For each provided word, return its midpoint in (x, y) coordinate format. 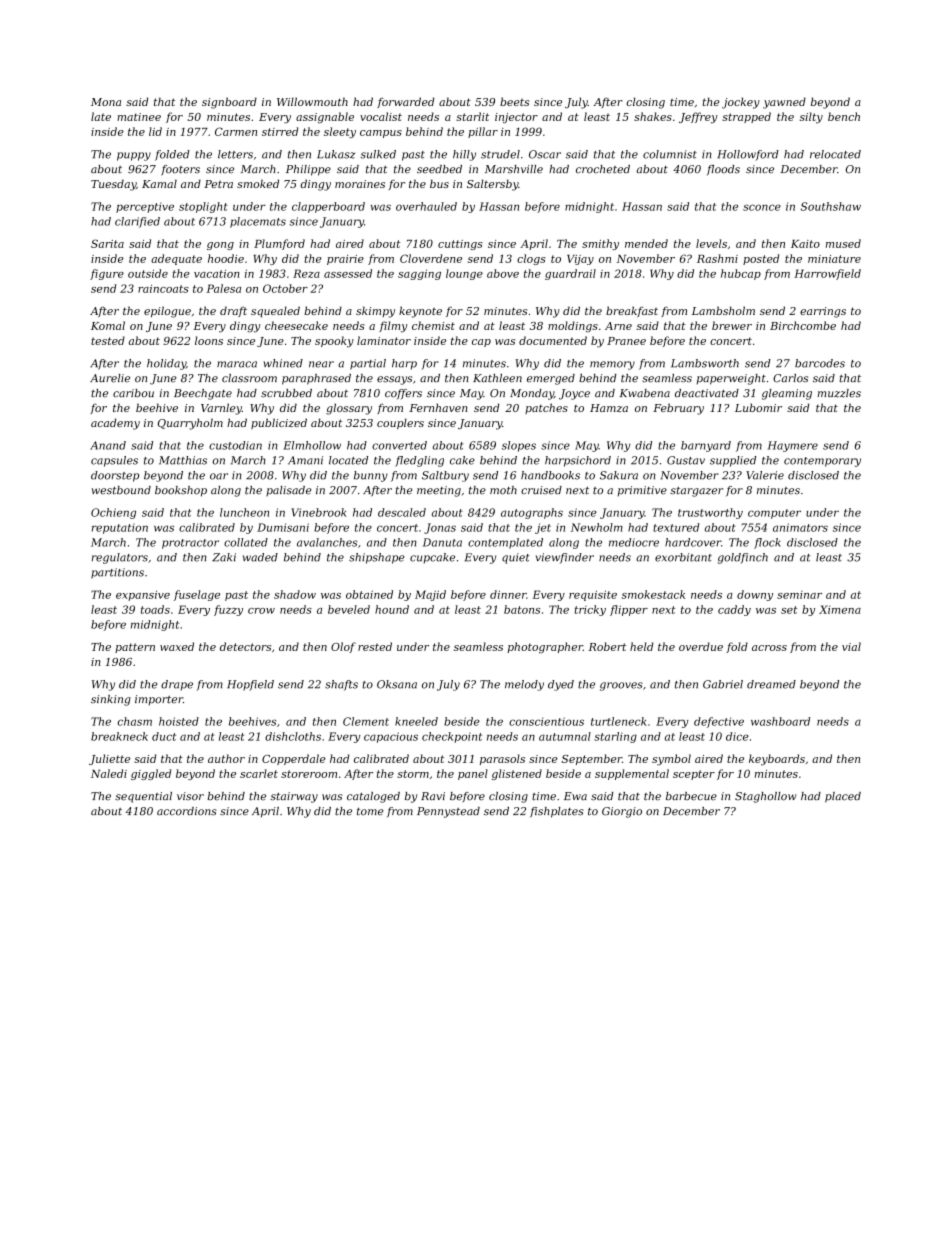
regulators (120, 558)
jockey (741, 103)
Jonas (440, 528)
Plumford (279, 244)
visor (190, 796)
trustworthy (710, 513)
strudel (500, 154)
